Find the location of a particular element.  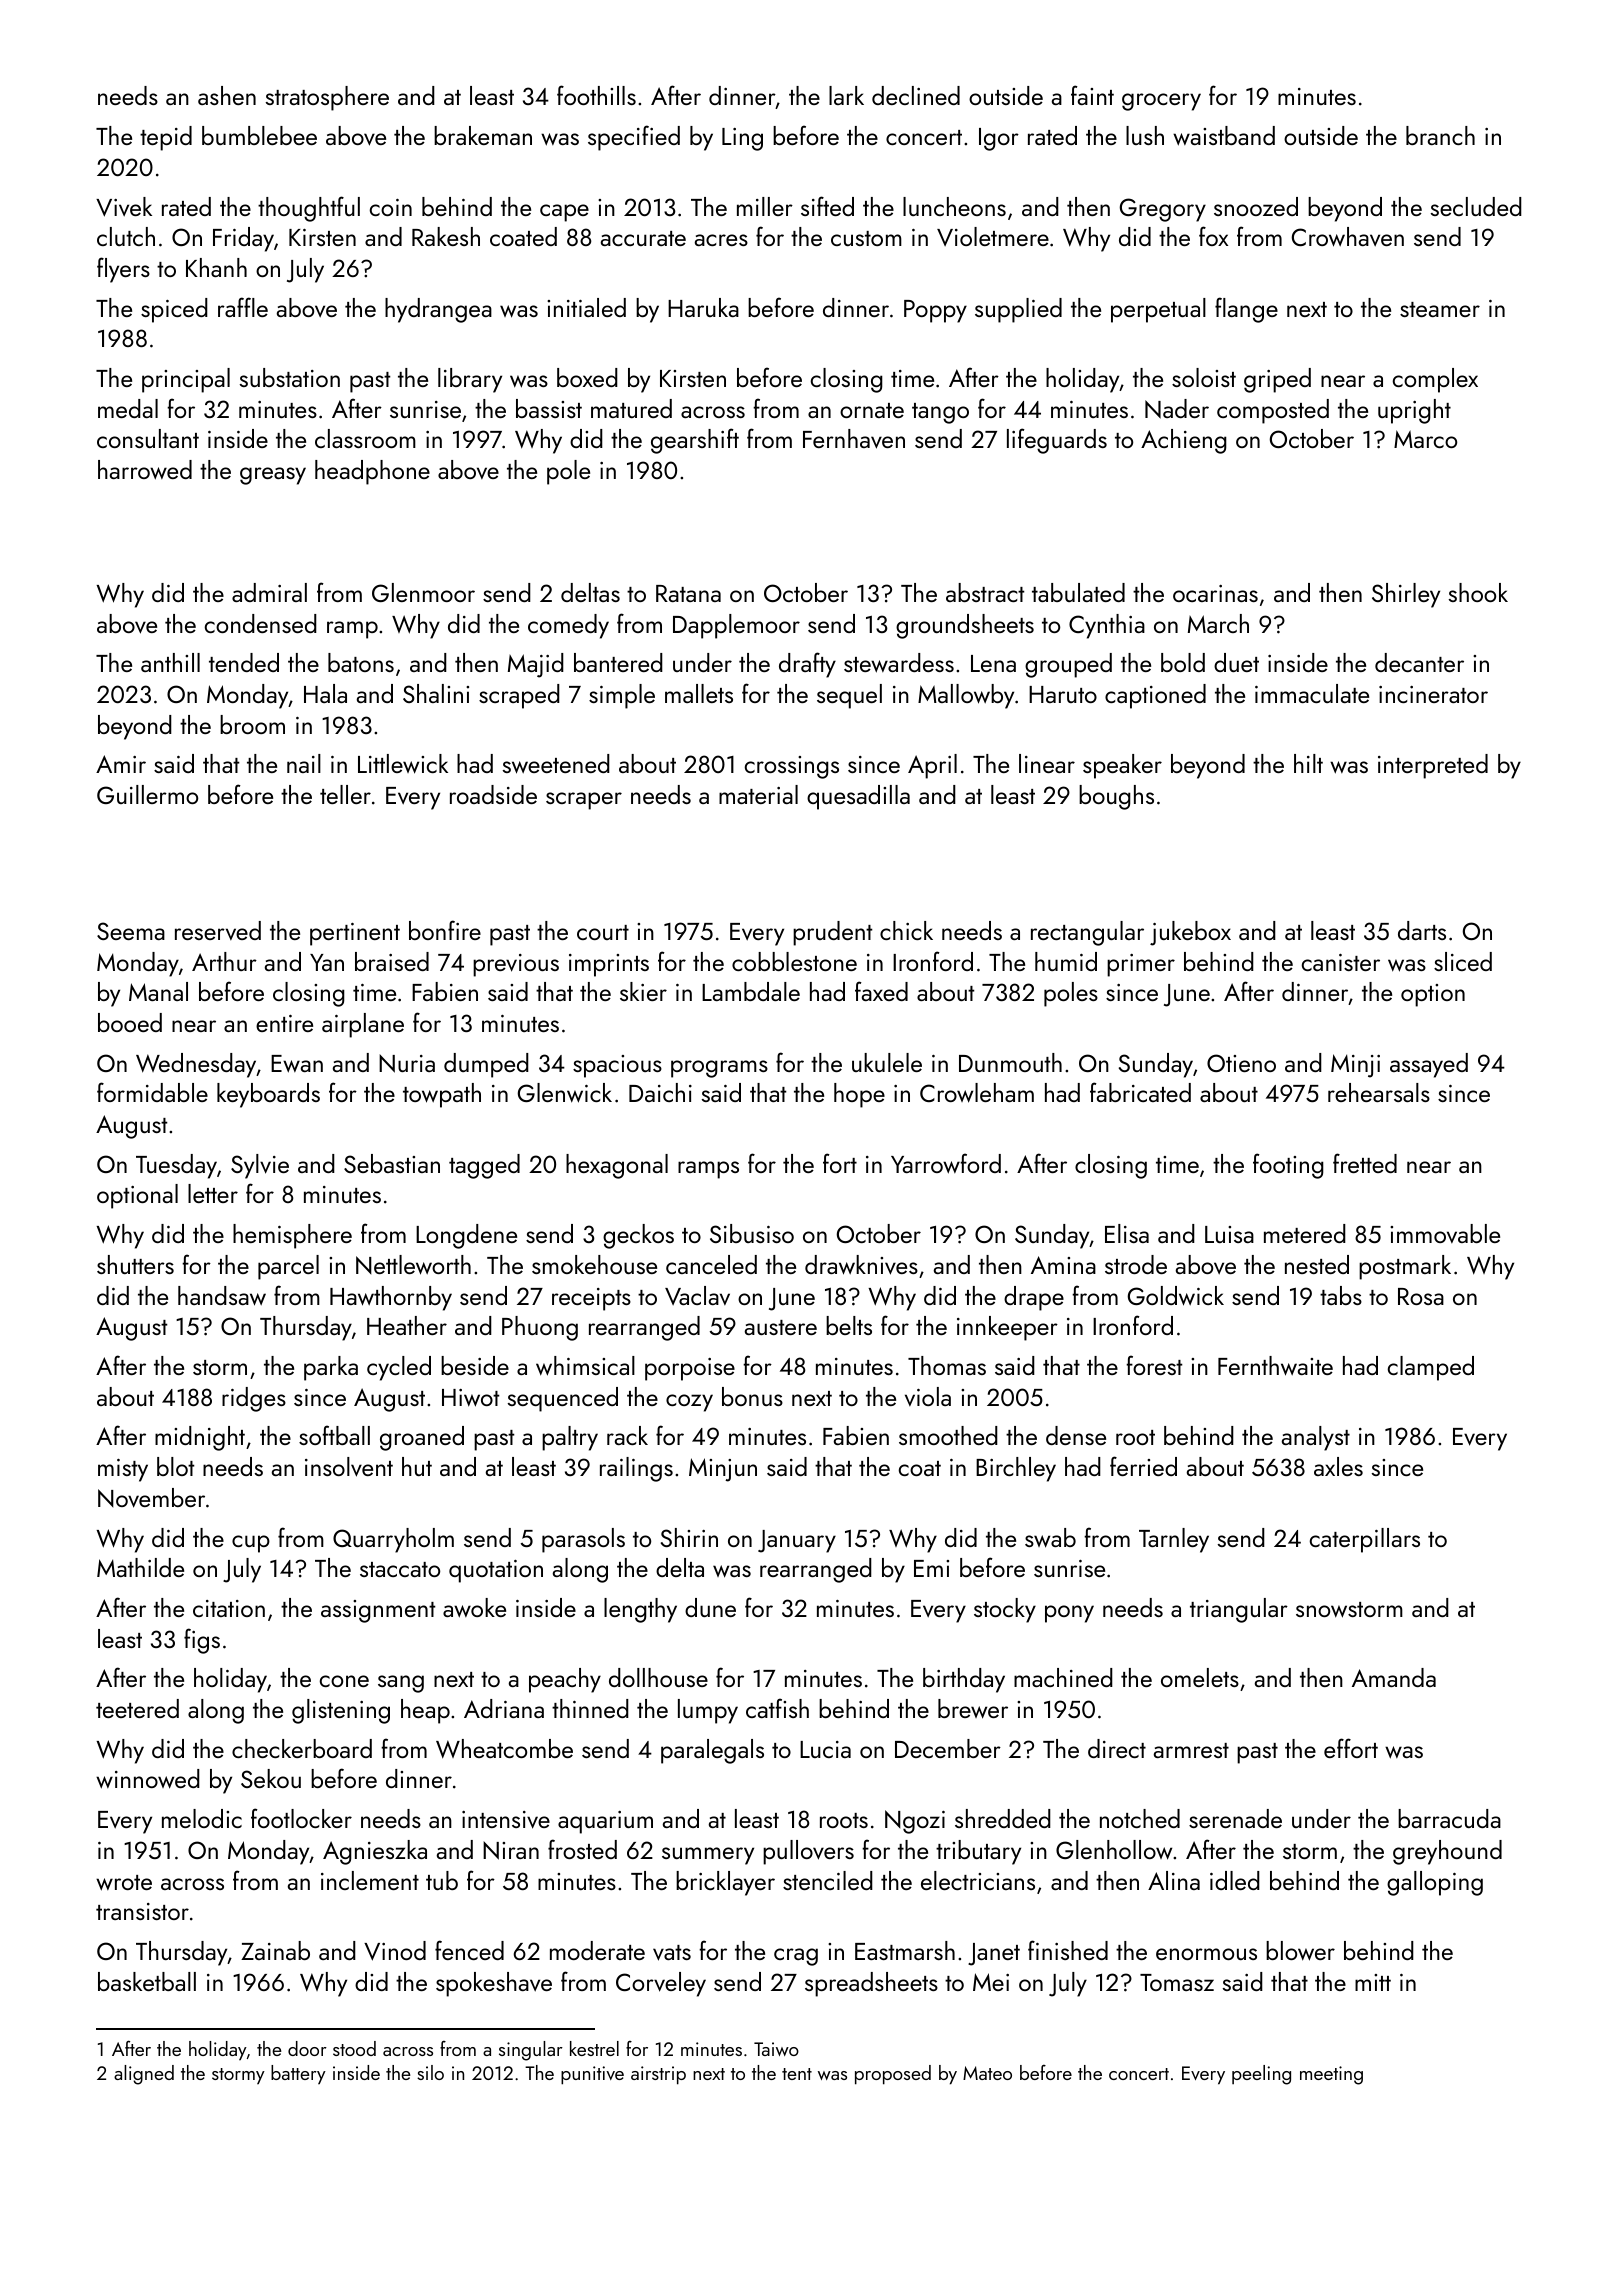

hope is located at coordinates (859, 1095).
